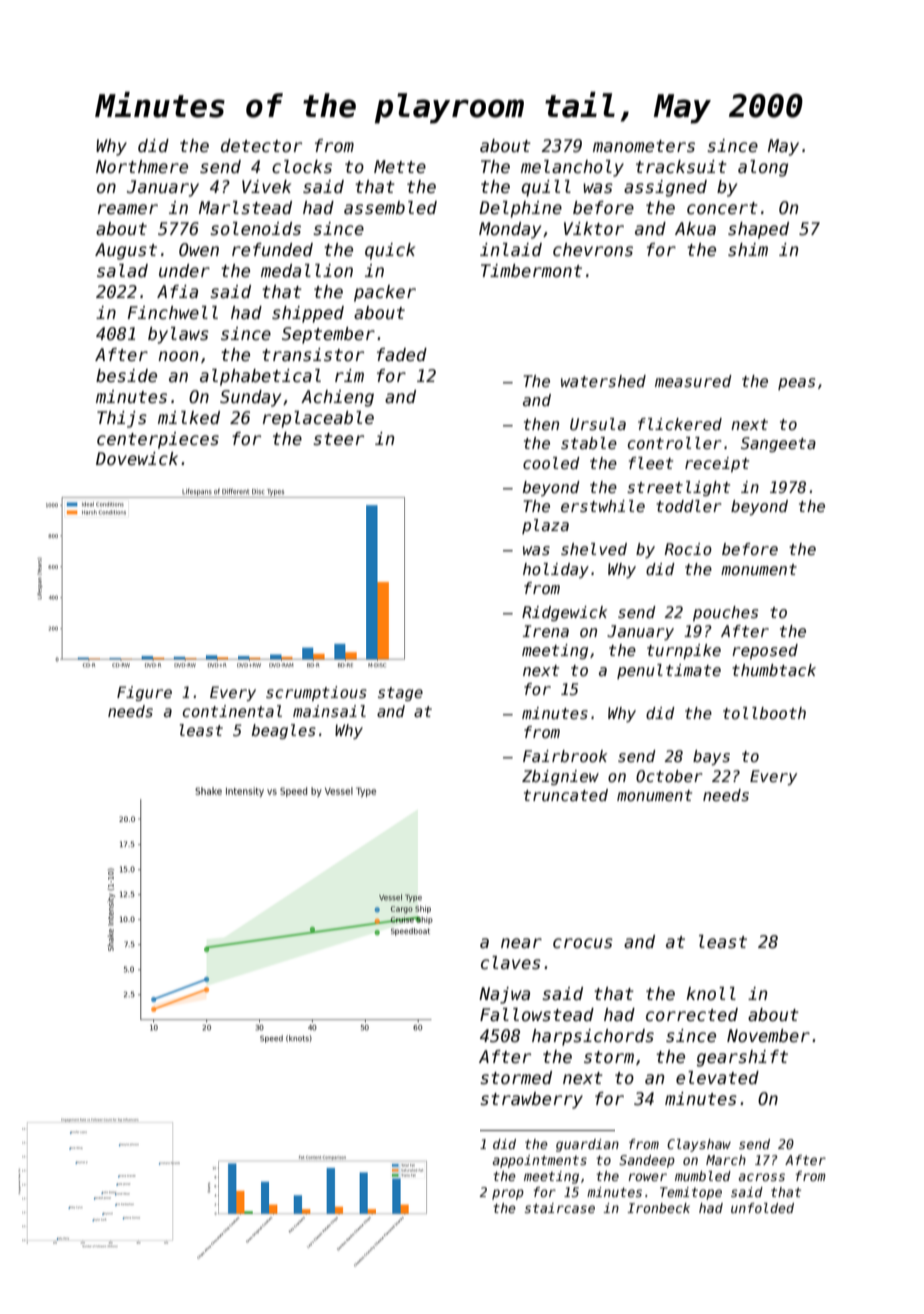 The width and height of the screenshot is (924, 1314). What do you see at coordinates (142, 167) in the screenshot?
I see `Northmere` at bounding box center [142, 167].
